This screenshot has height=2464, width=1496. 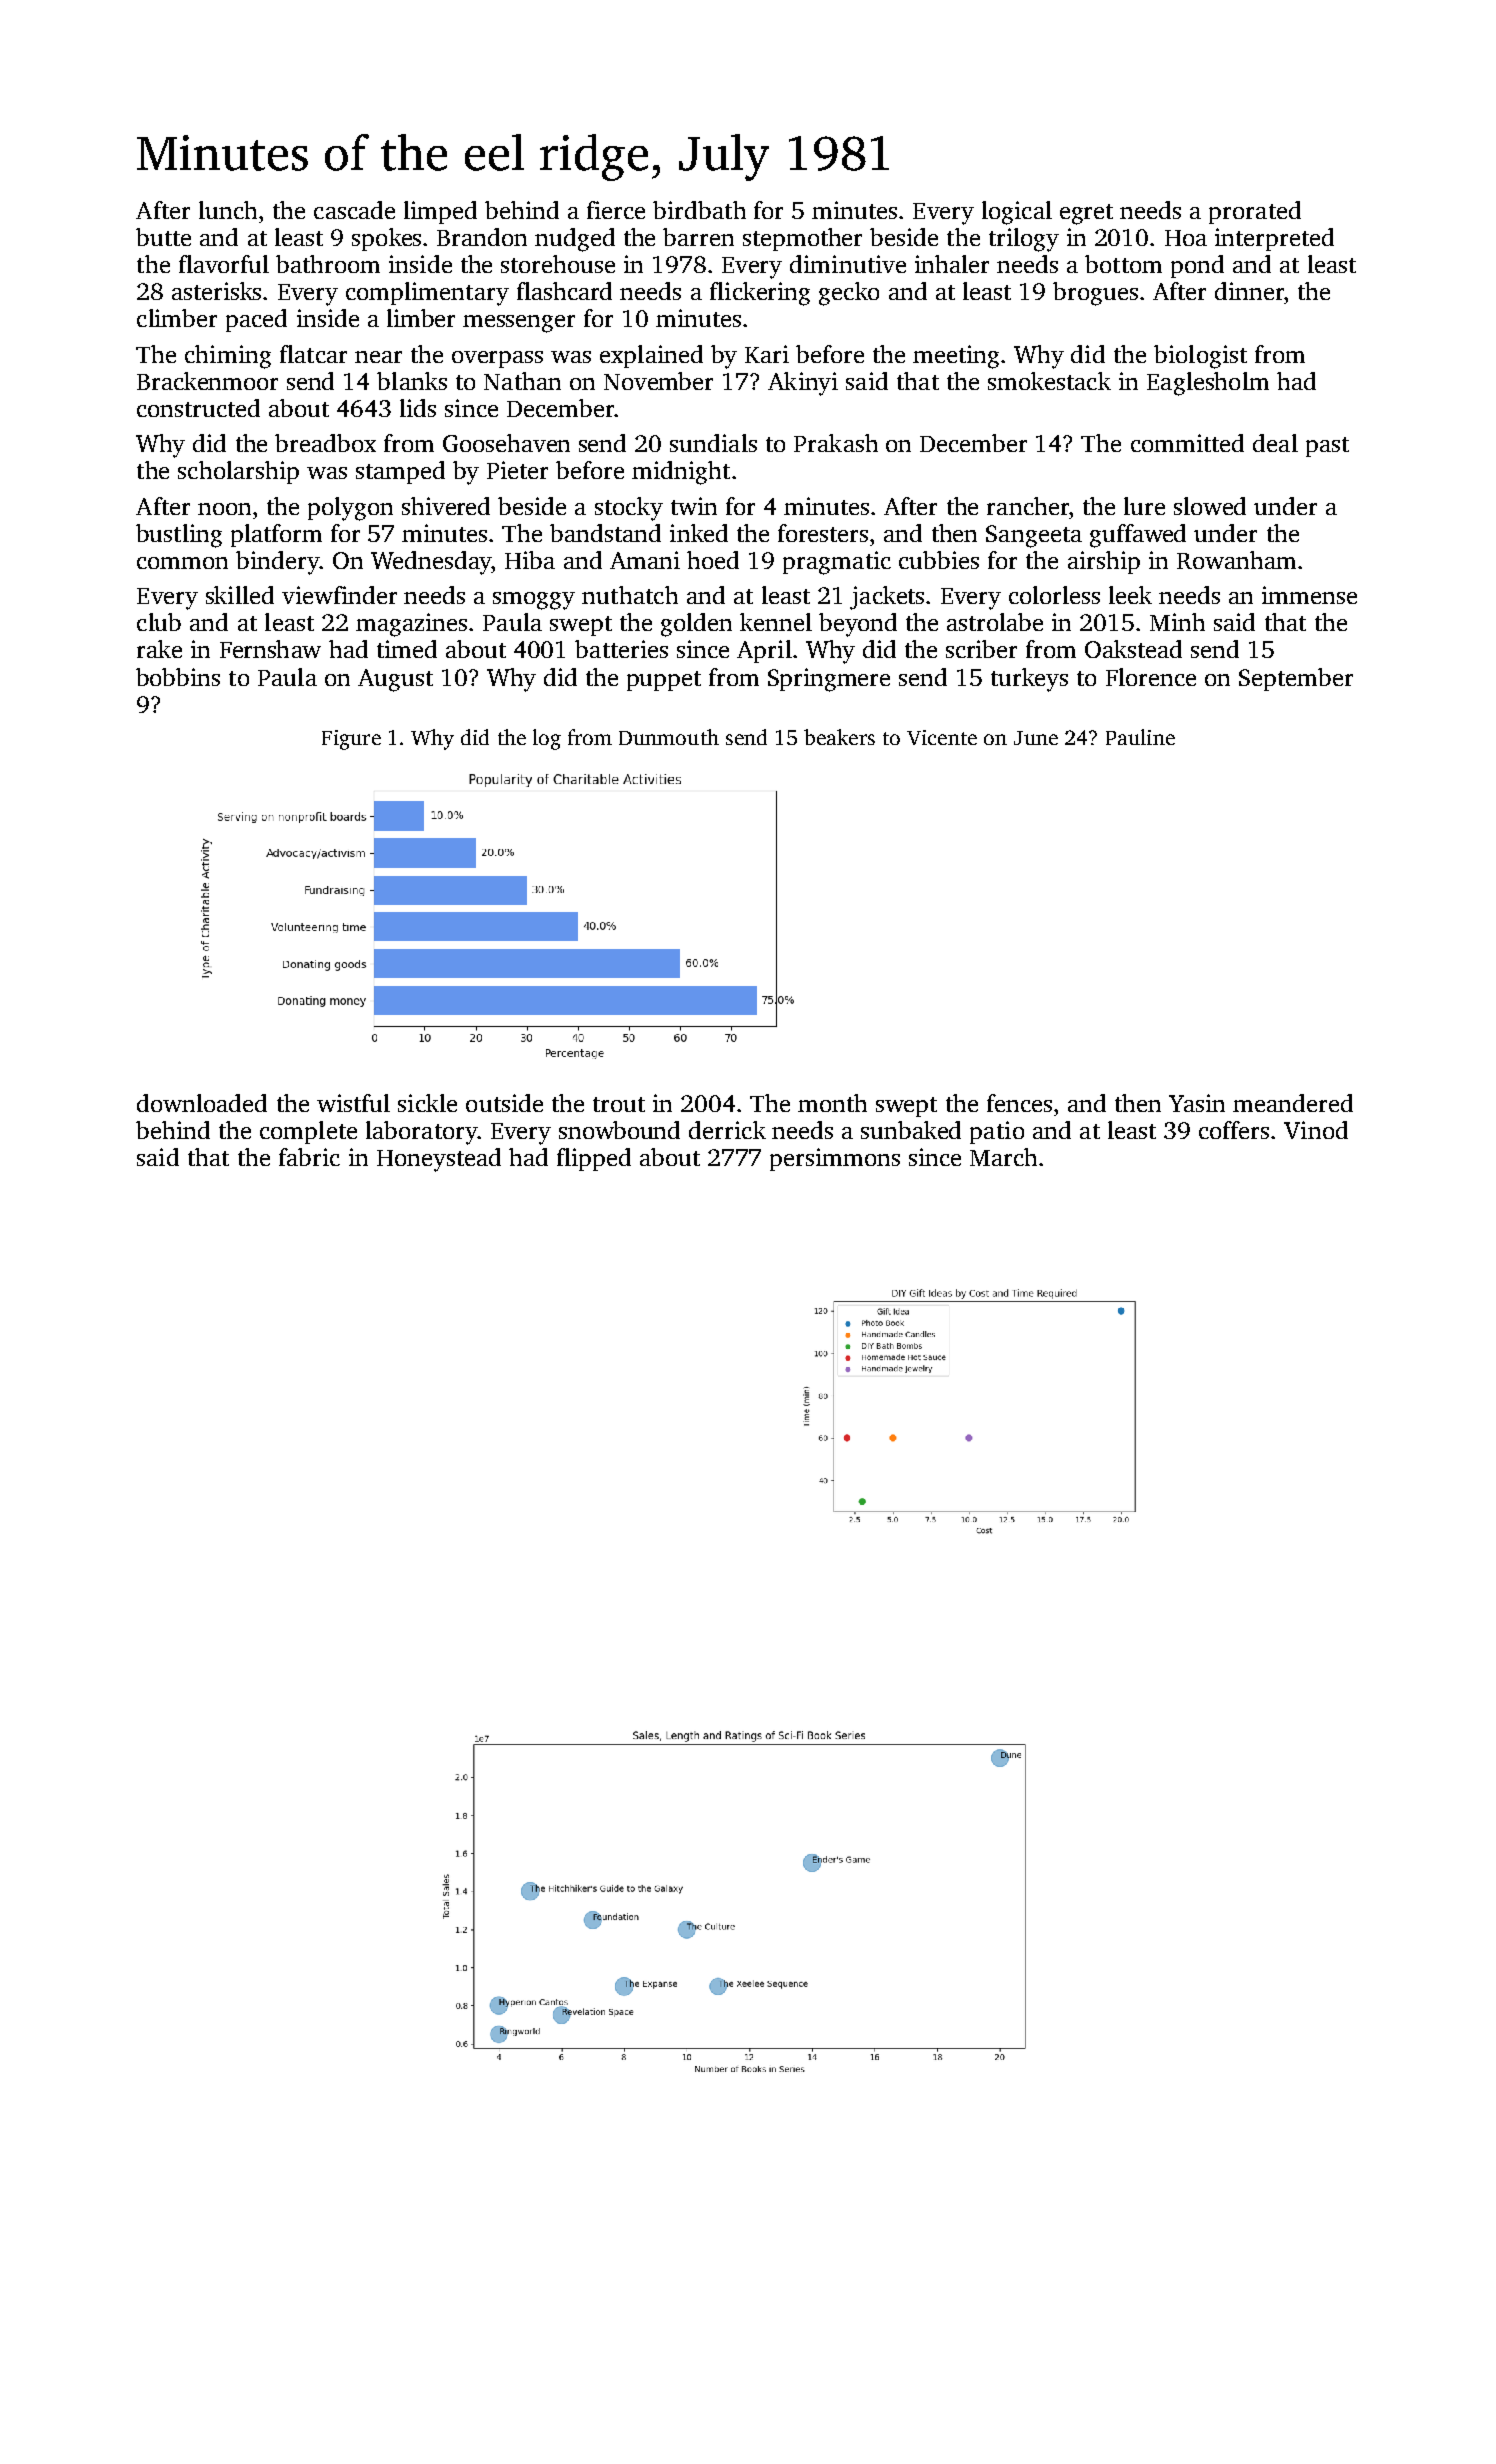 I want to click on bandstand, so click(x=605, y=533).
